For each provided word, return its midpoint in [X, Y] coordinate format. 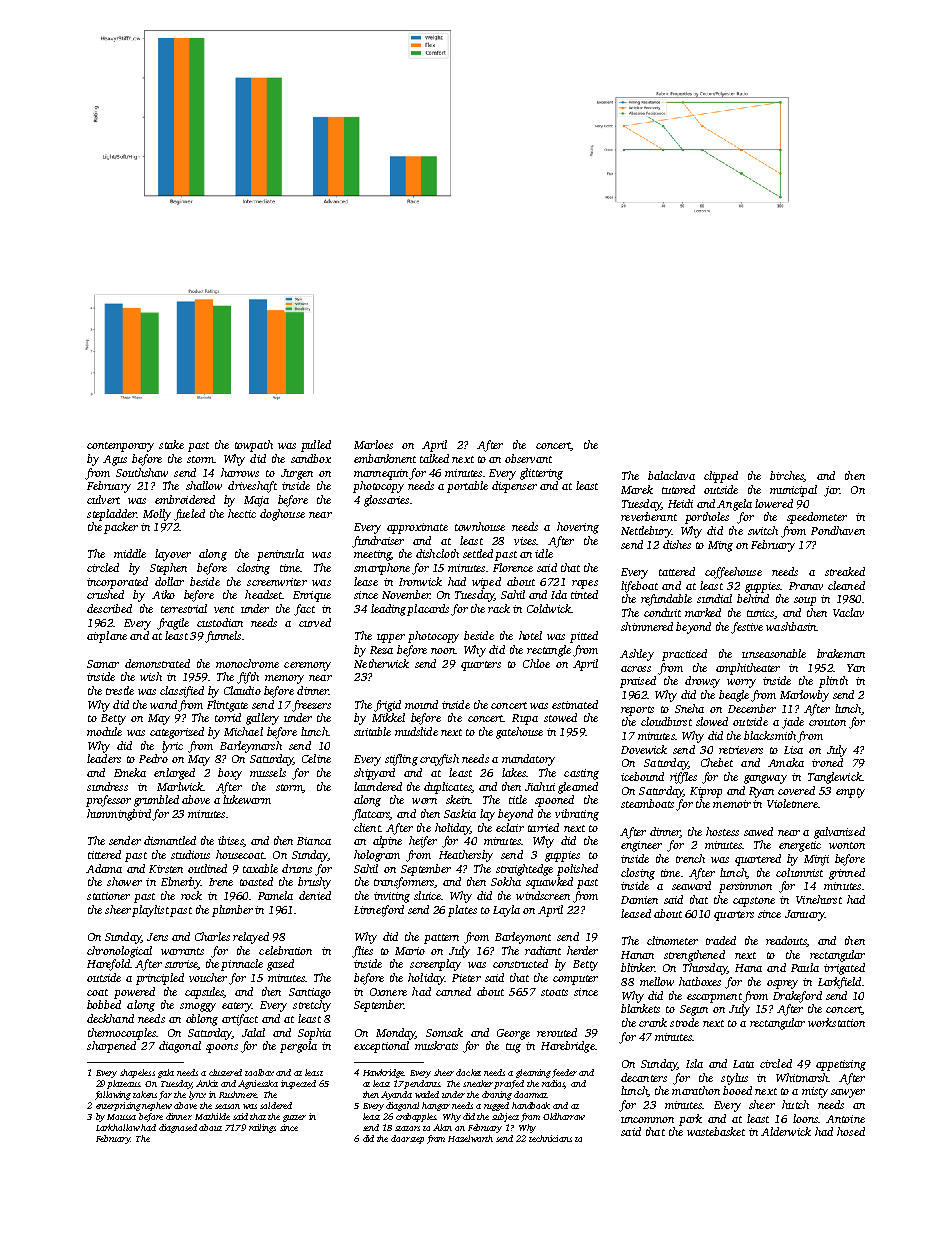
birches [787, 476]
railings [262, 1128]
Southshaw [142, 472]
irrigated [844, 969]
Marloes [373, 444]
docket [468, 1072]
